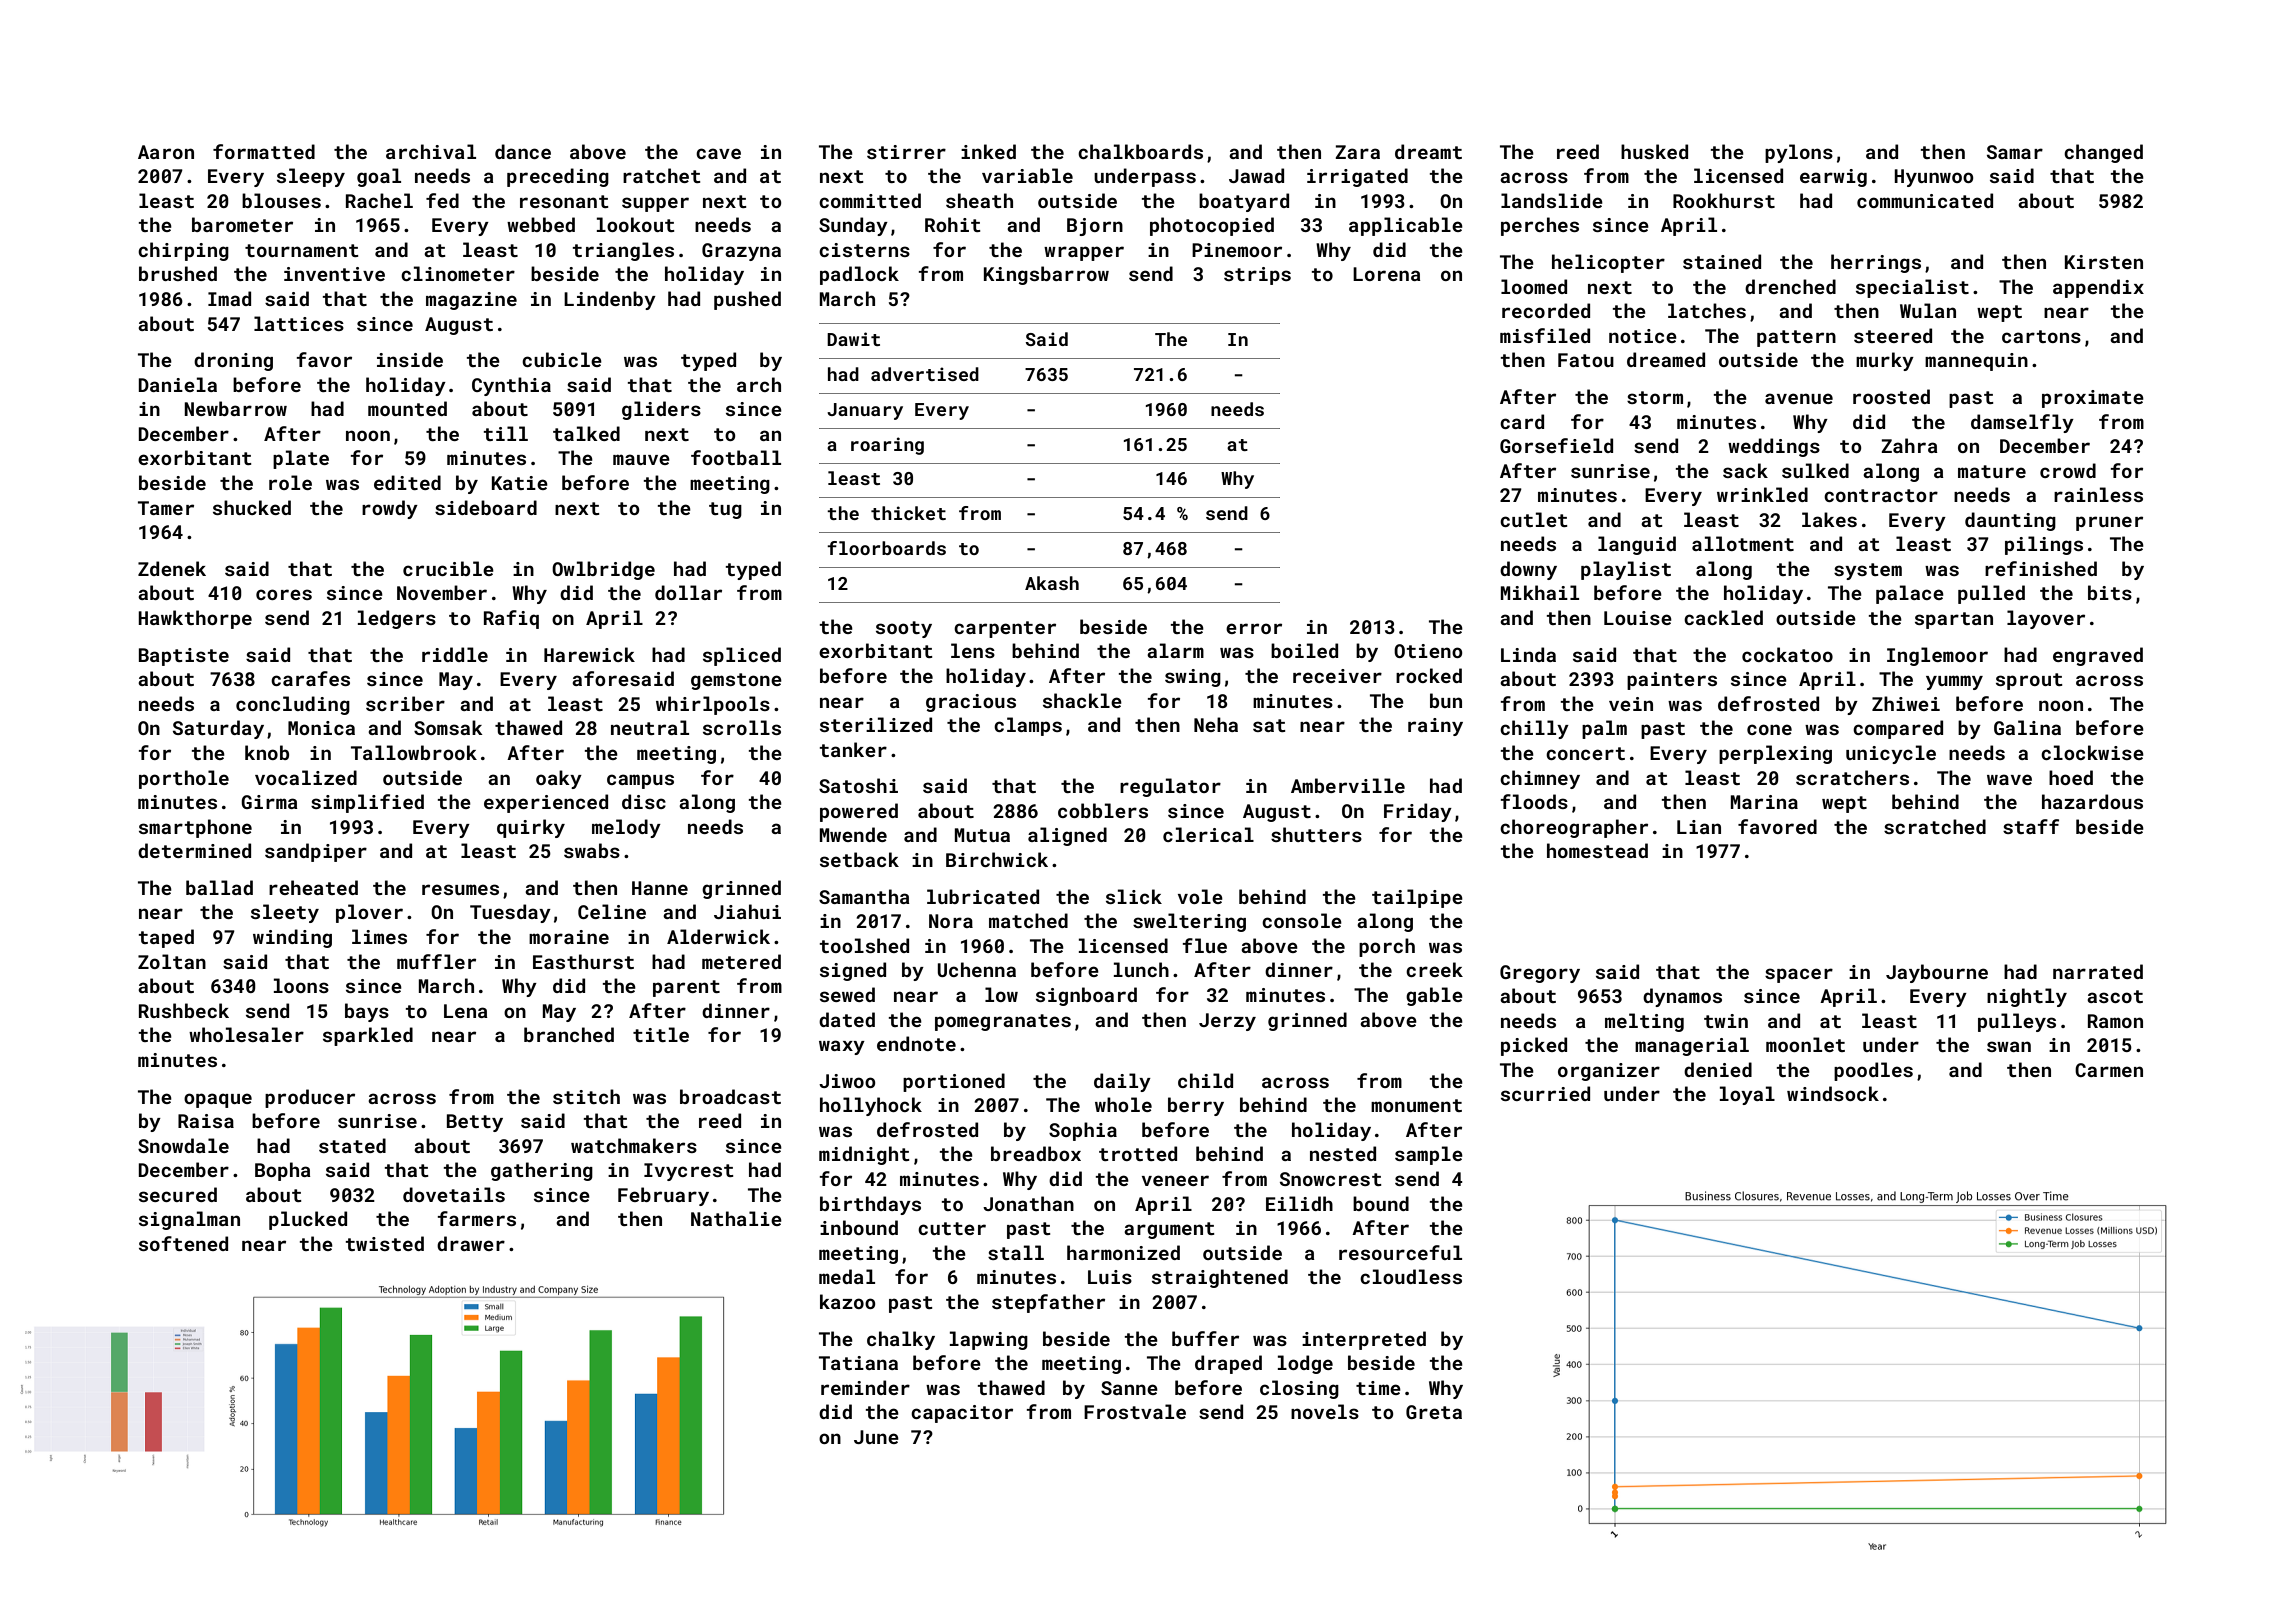 The width and height of the screenshot is (2282, 1614). I want to click on staff, so click(2031, 826).
